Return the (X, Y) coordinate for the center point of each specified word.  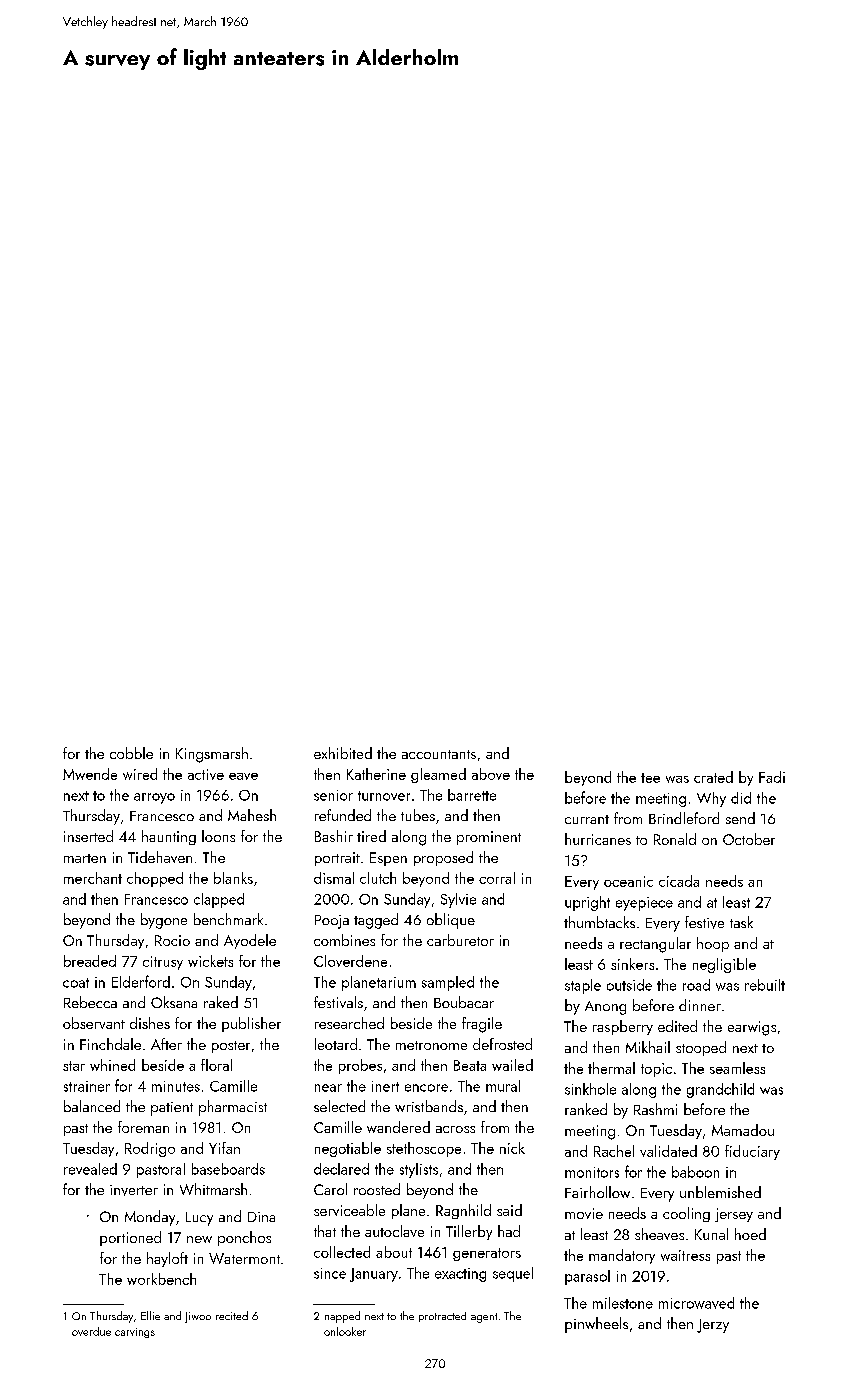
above (491, 774)
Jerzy (713, 1326)
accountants (439, 754)
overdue (91, 1331)
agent (484, 1318)
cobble (131, 753)
